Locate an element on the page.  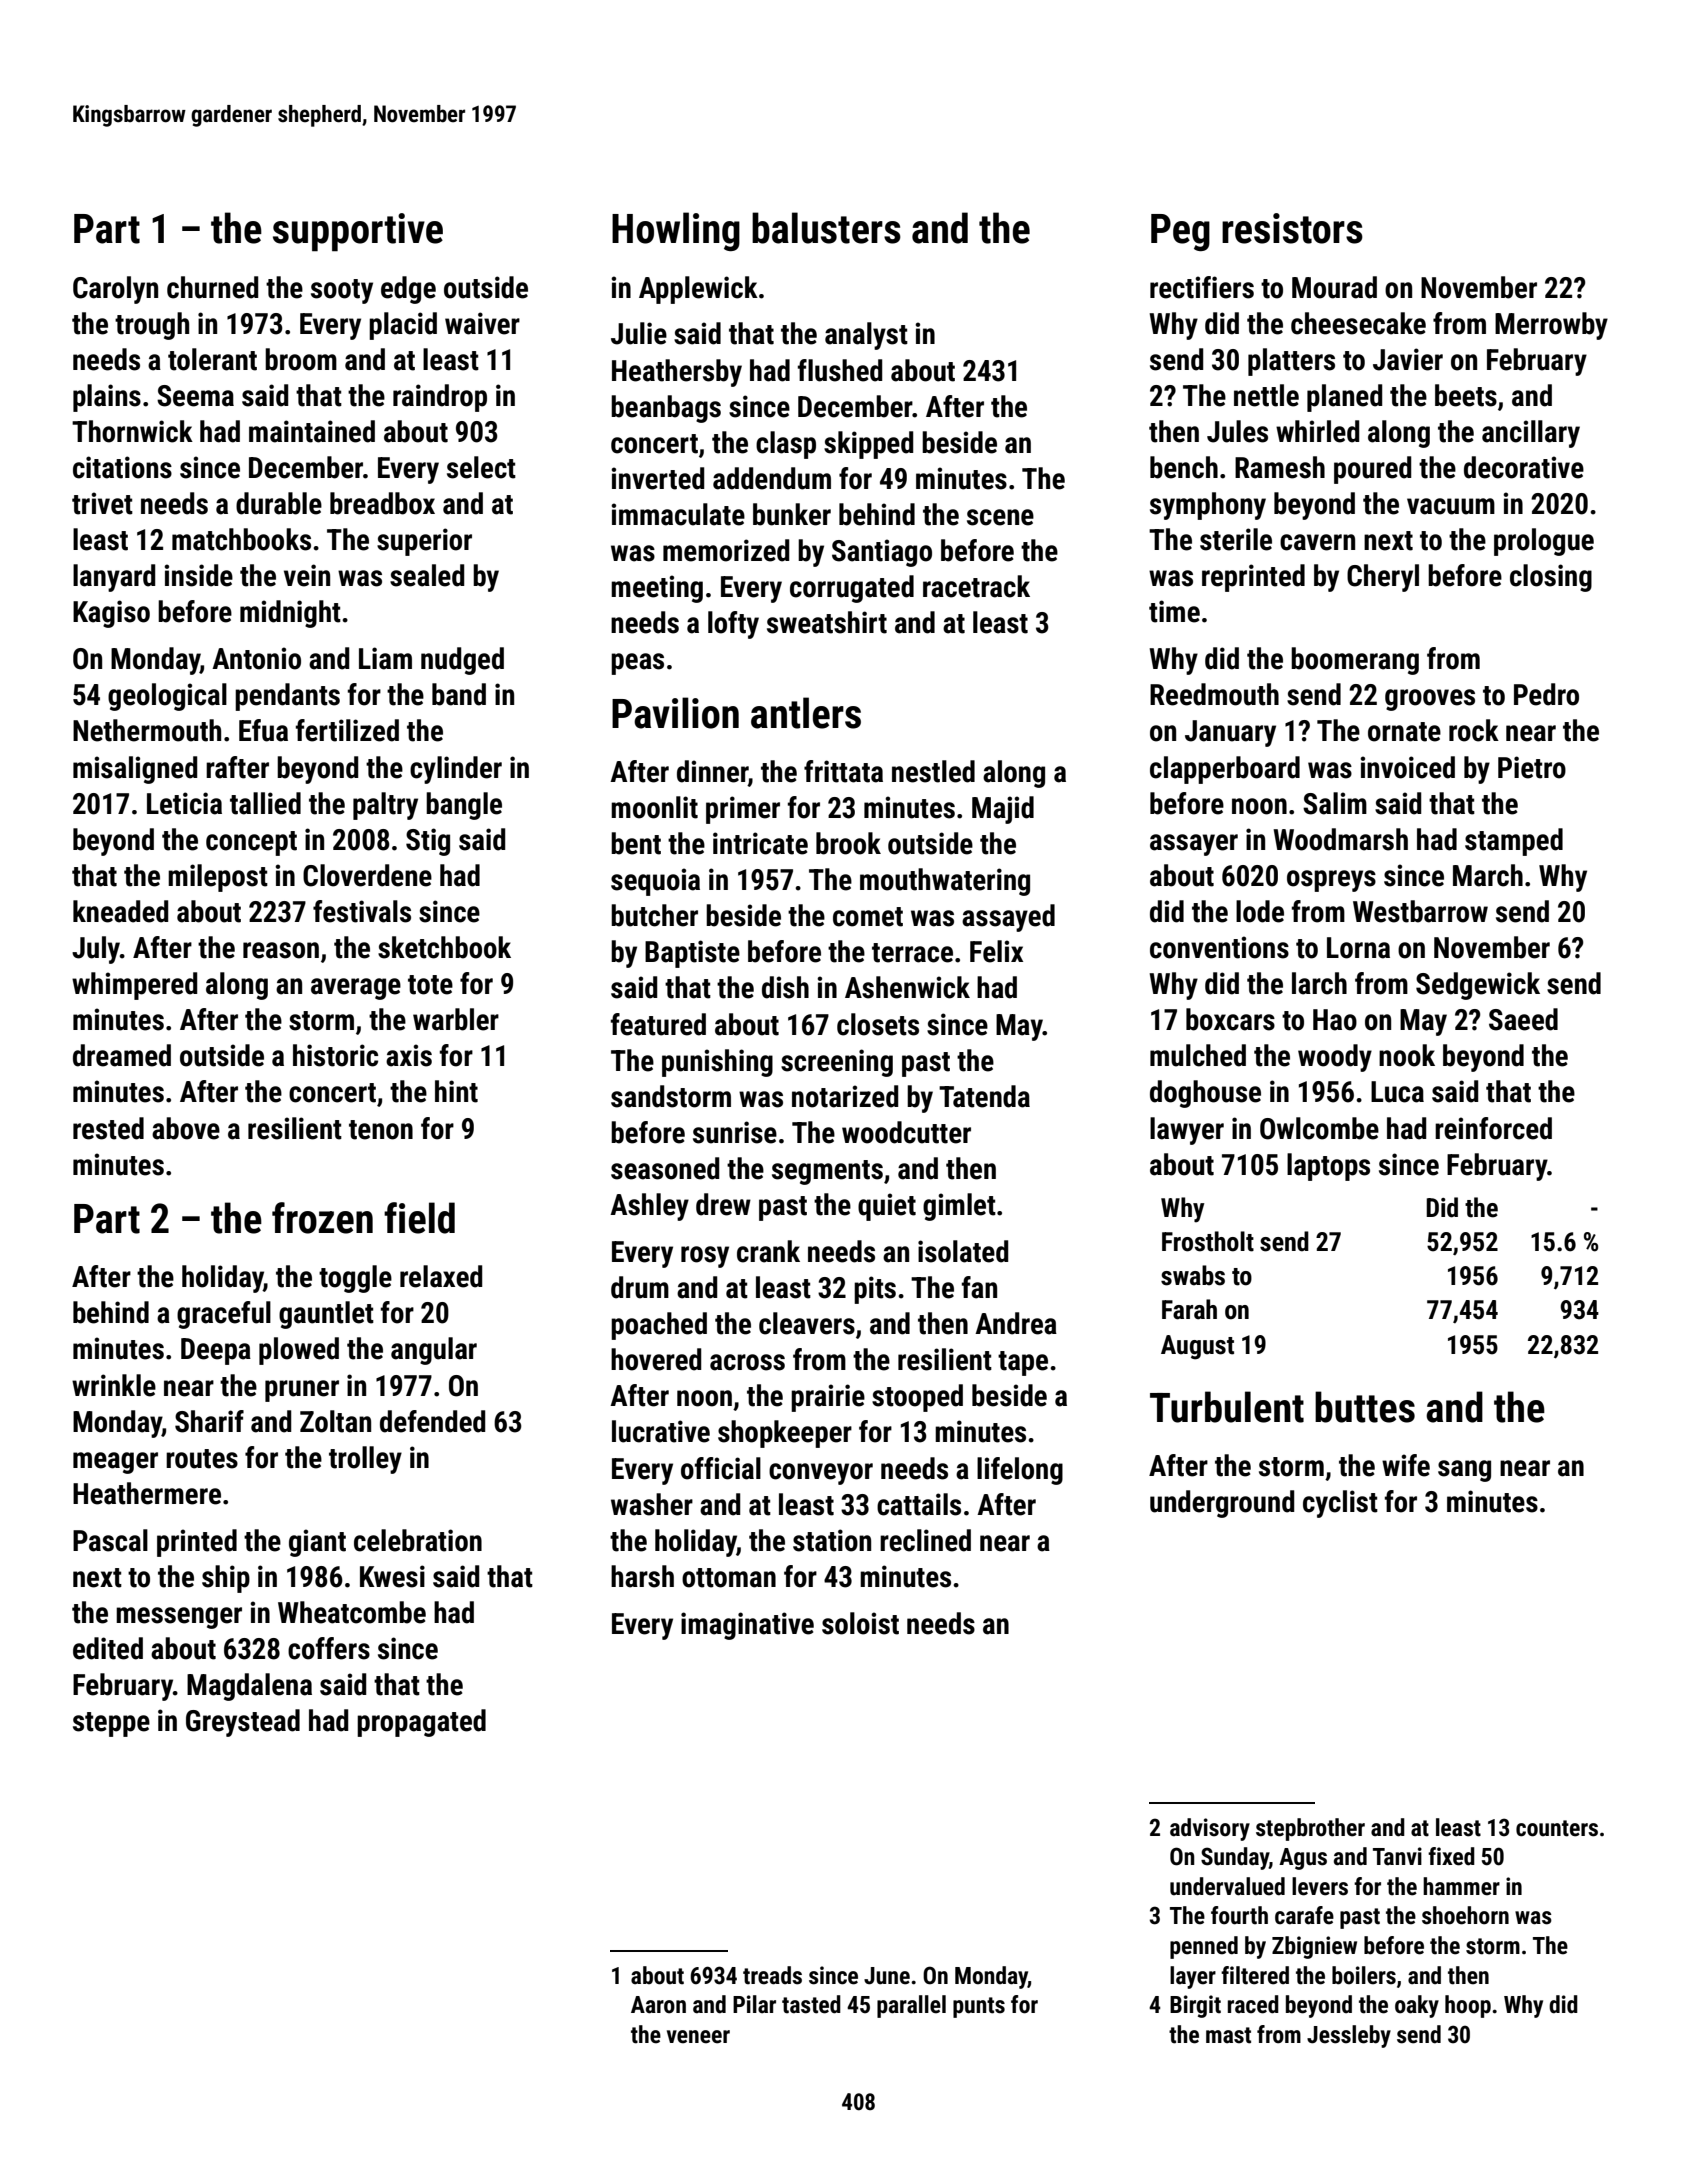
concept is located at coordinates (251, 843).
